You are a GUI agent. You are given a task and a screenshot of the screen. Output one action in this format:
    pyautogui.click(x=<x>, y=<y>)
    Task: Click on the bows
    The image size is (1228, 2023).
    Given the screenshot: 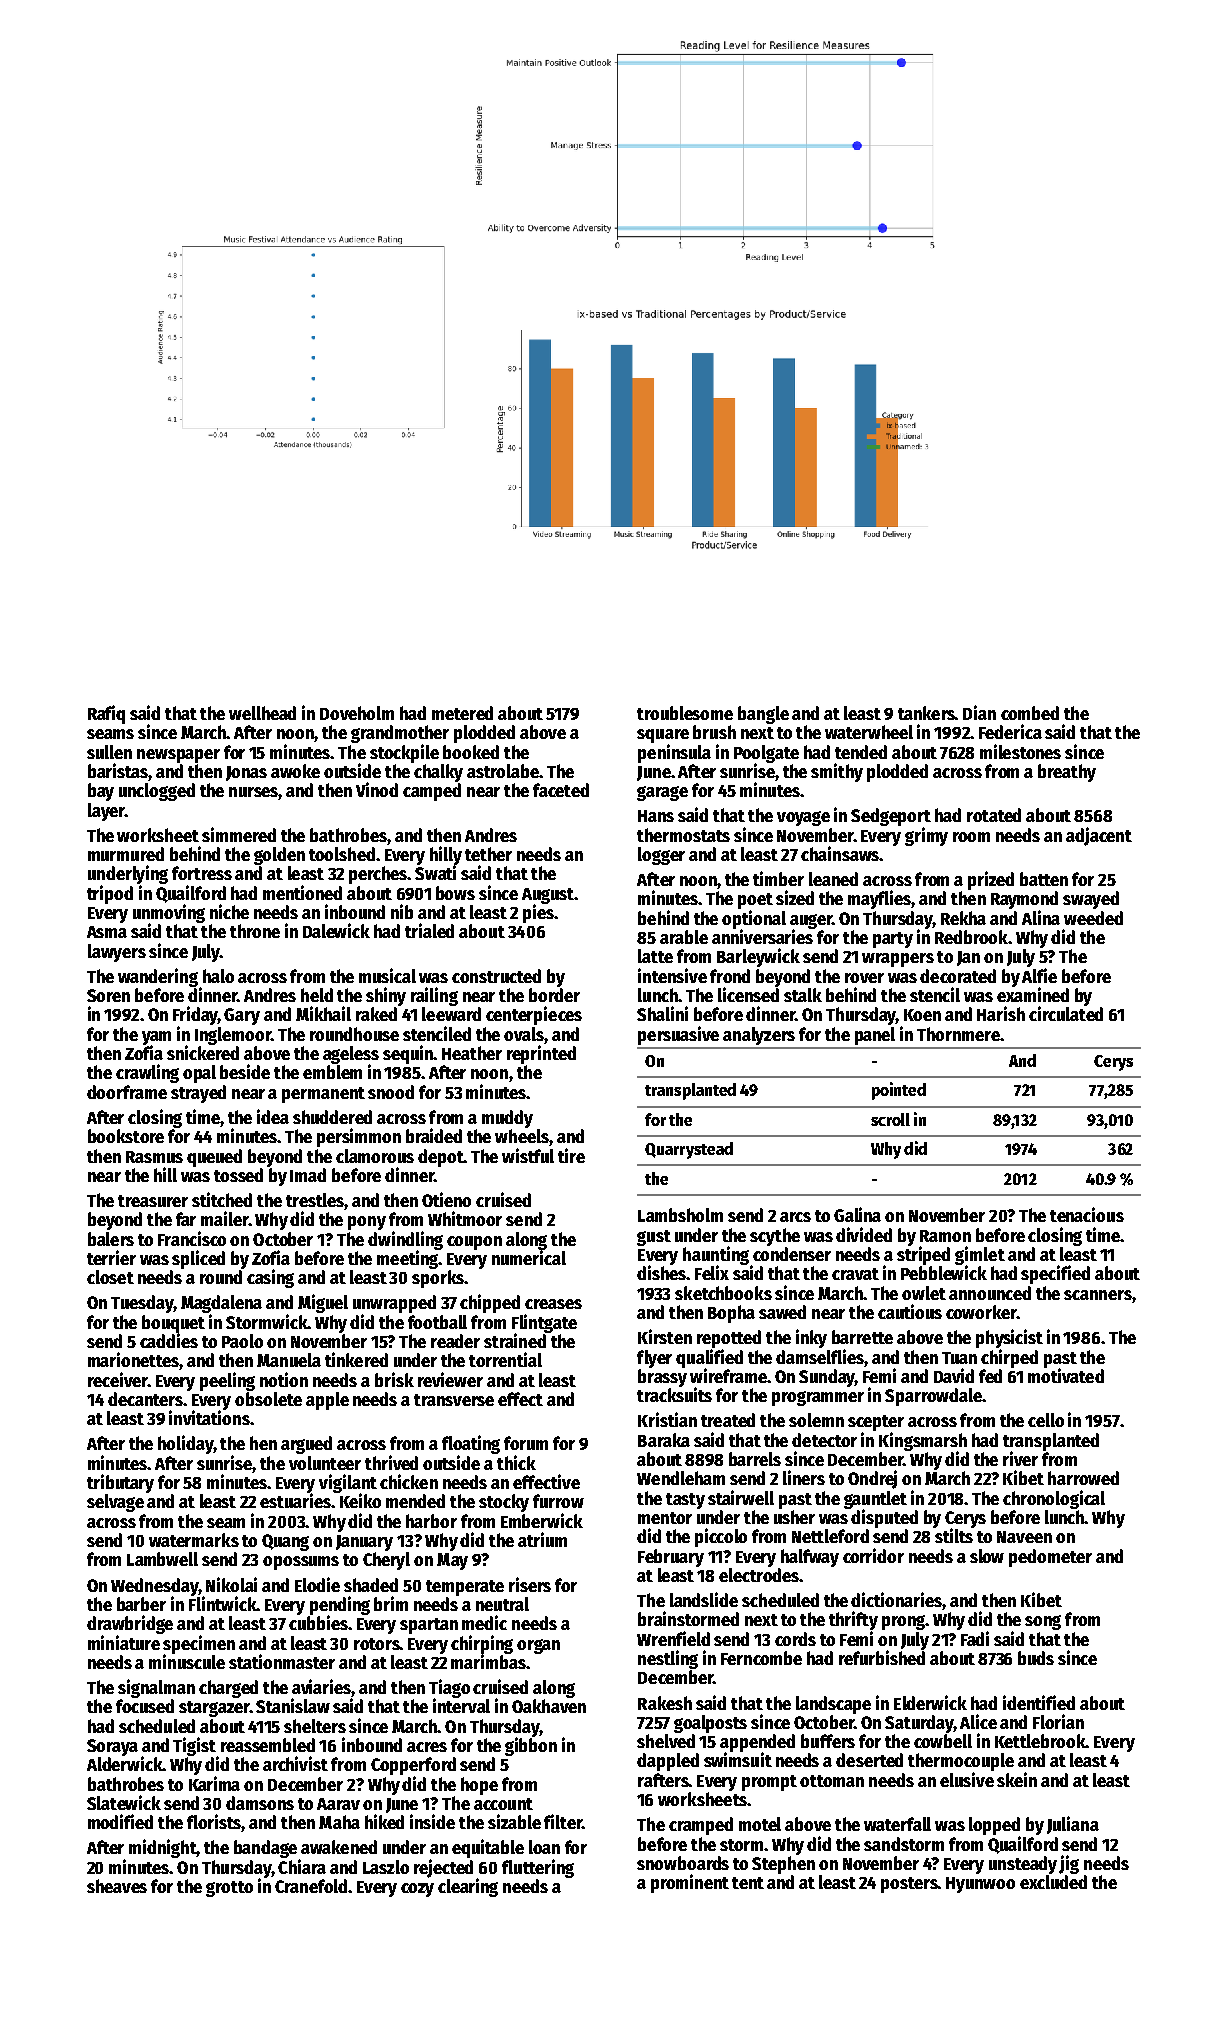 What is the action you would take?
    pyautogui.click(x=455, y=893)
